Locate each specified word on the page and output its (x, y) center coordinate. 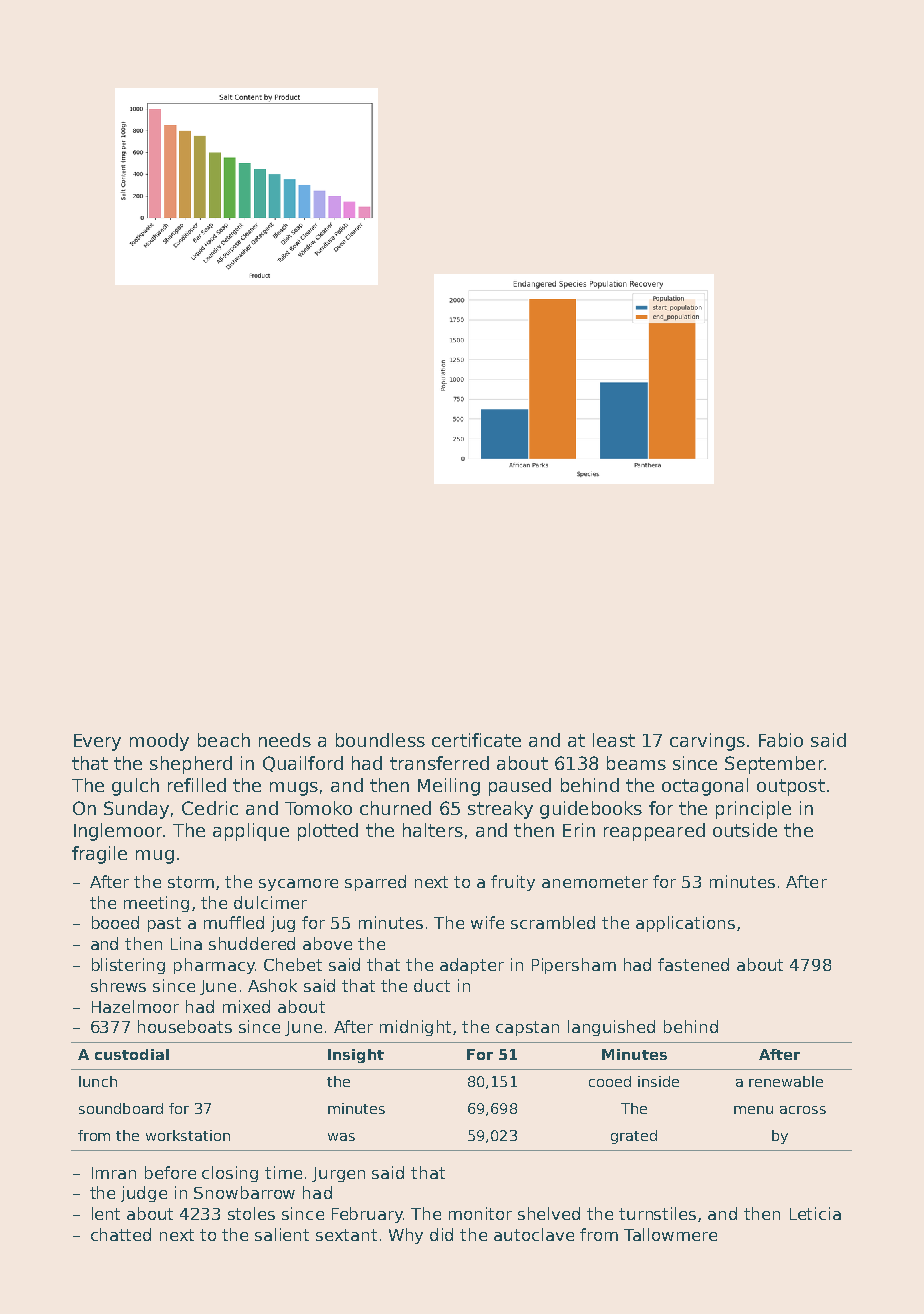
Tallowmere (670, 1234)
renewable (786, 1081)
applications (685, 924)
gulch (135, 787)
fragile (99, 855)
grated (634, 1137)
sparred (375, 883)
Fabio (781, 740)
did (441, 1234)
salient (282, 1234)
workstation (188, 1135)
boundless (380, 740)
